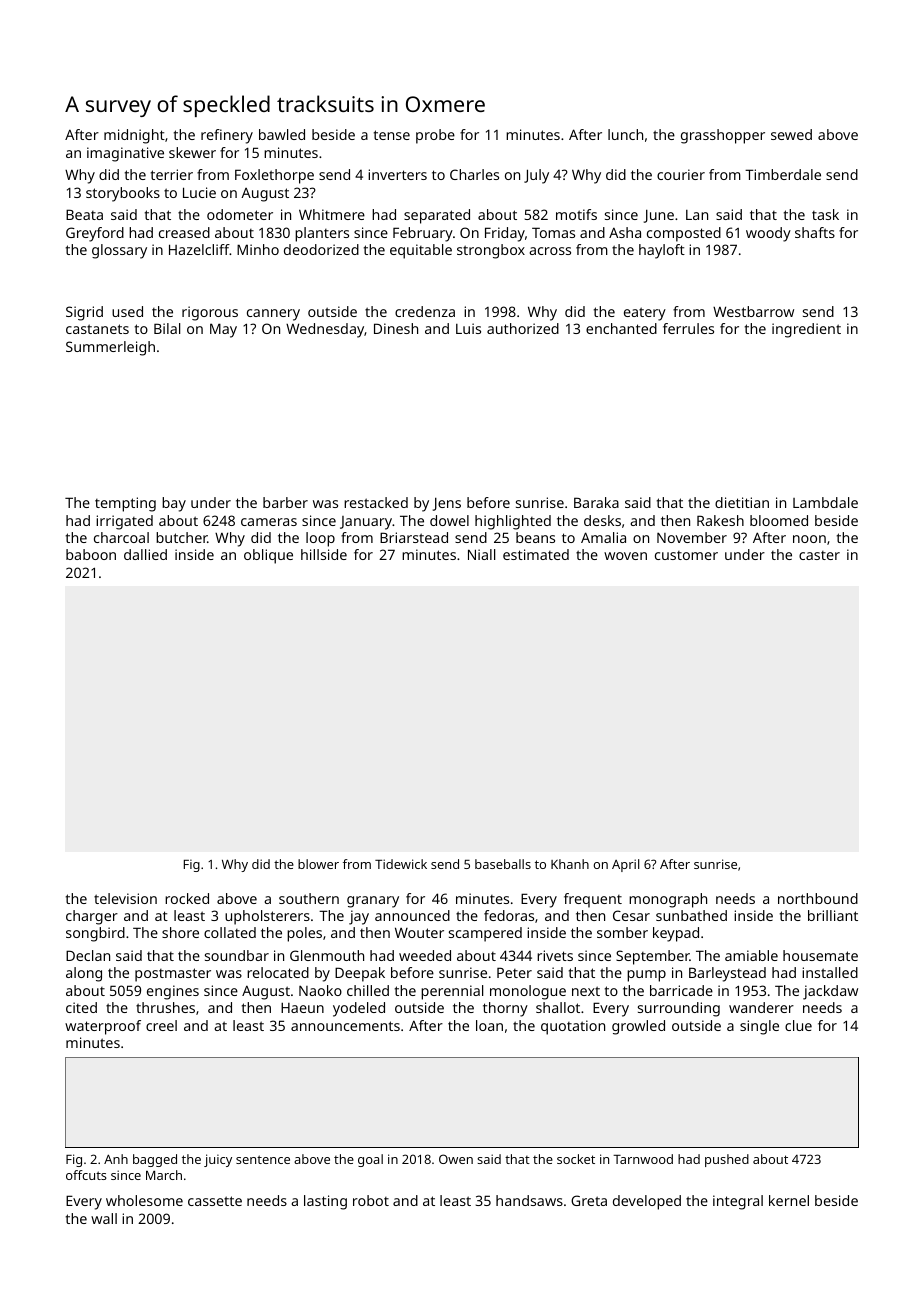 Image resolution: width=924 pixels, height=1308 pixels. Describe the element at coordinates (503, 864) in the page. I see `baseballs` at that location.
